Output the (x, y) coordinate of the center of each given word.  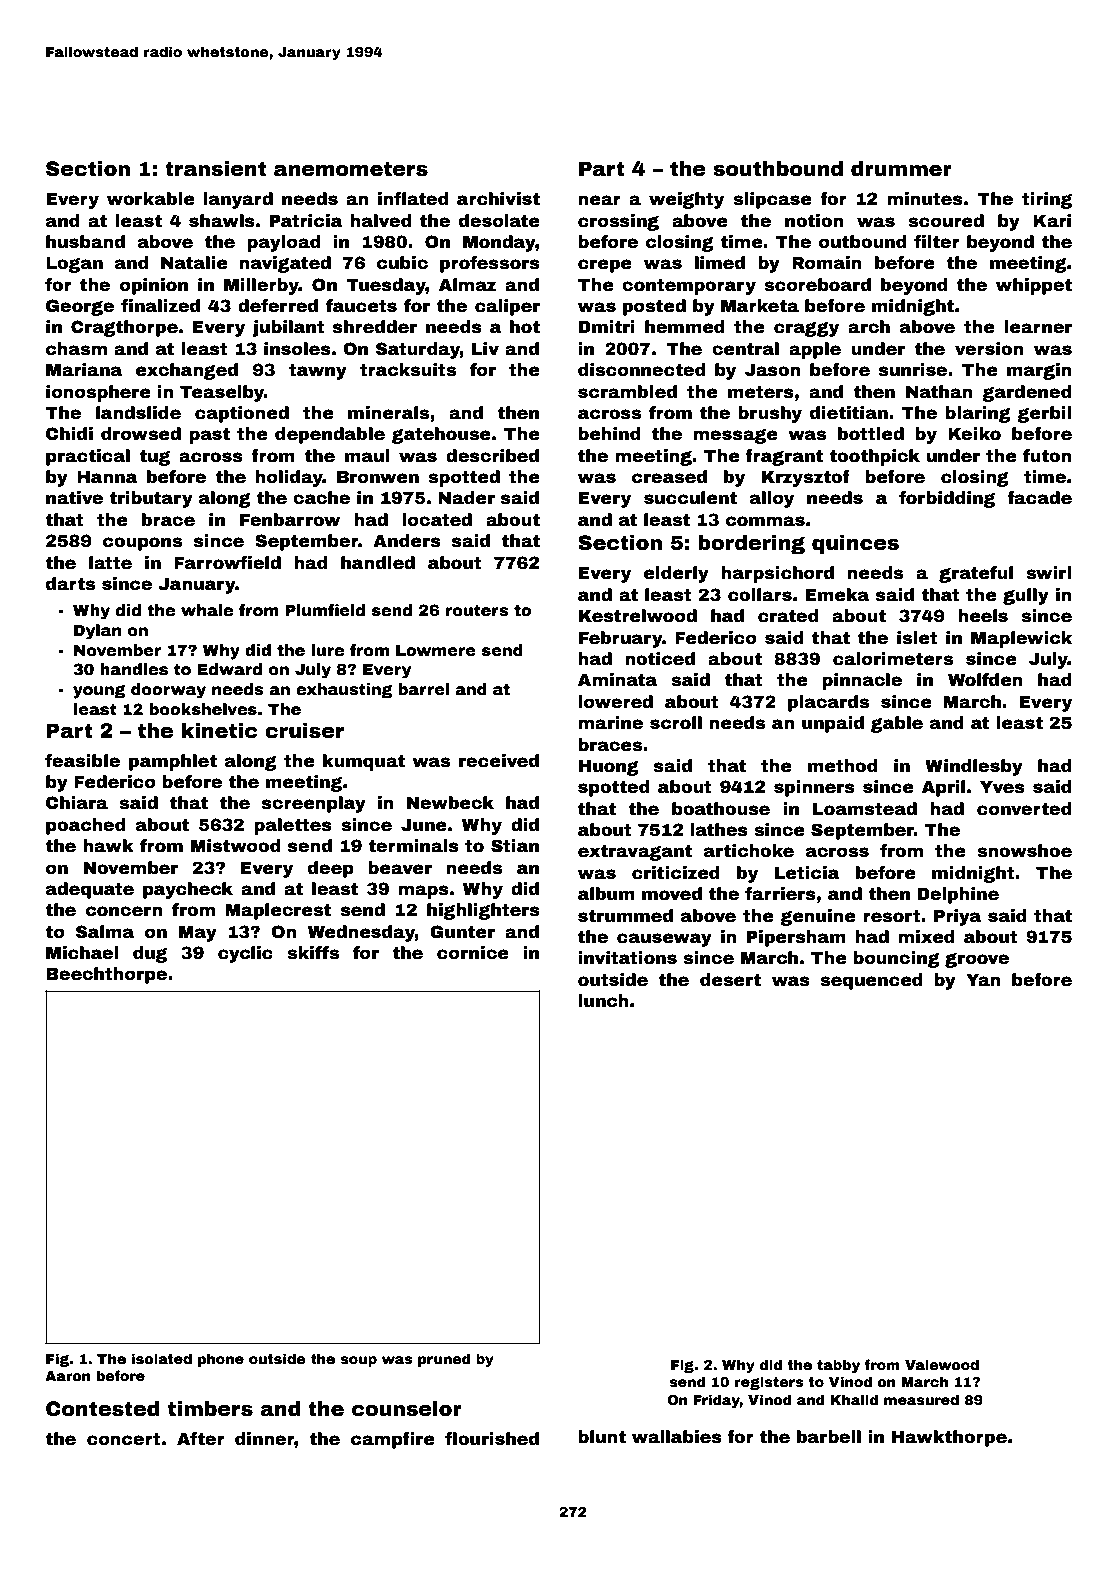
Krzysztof (806, 478)
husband (85, 242)
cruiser (304, 731)
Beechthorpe (106, 975)
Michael (82, 953)
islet (917, 638)
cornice (473, 953)
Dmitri (607, 327)
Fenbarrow (290, 520)
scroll (676, 723)
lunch (603, 1001)
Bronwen (378, 477)
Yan (983, 980)
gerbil (1044, 414)
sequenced (871, 981)
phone (221, 1360)
